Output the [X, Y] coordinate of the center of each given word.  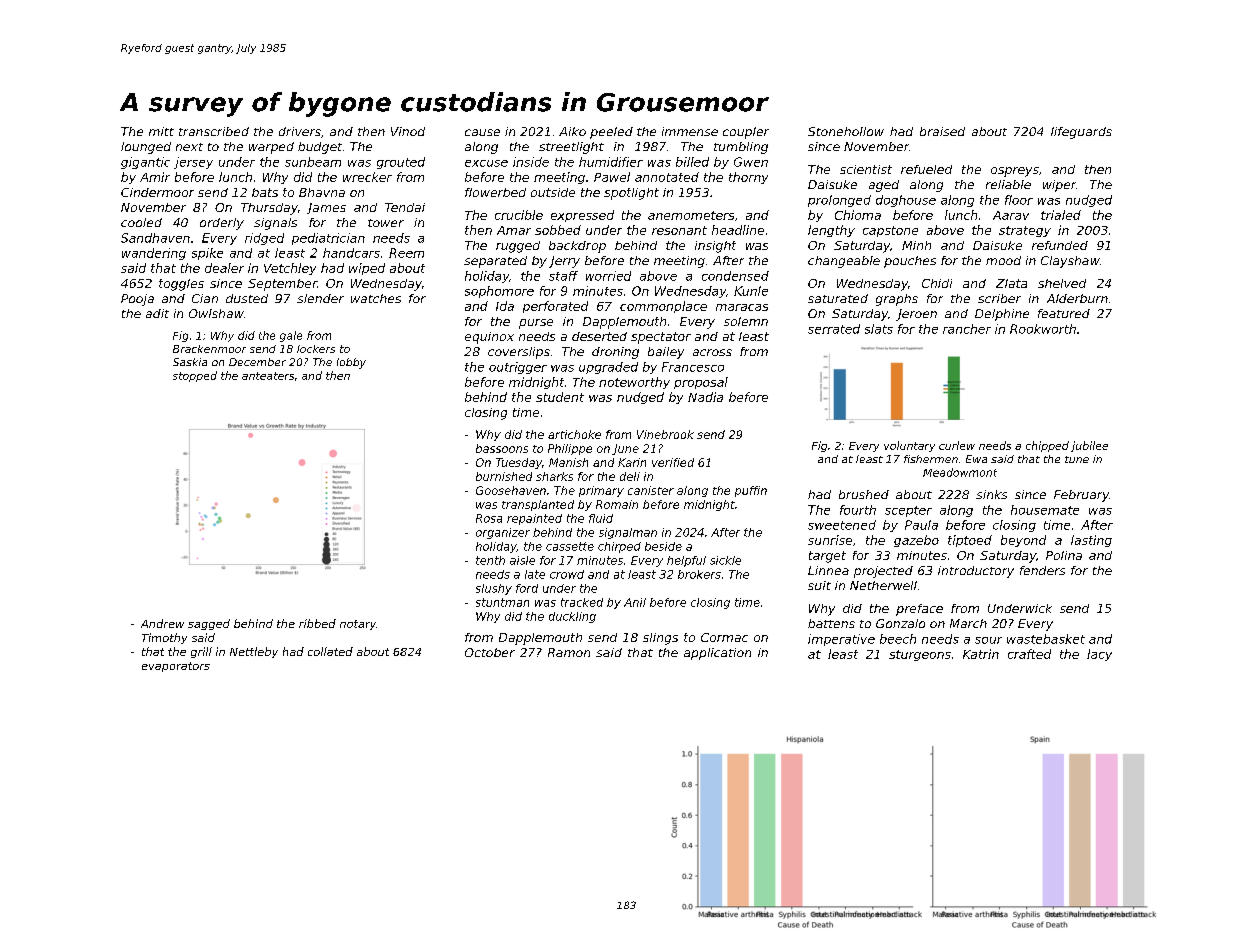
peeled [611, 133]
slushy [494, 589]
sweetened [842, 525]
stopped [195, 376]
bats [265, 192]
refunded [1060, 245]
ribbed [317, 623]
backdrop [577, 247]
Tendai [405, 207]
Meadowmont [960, 472]
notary [358, 625]
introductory [976, 572]
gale [291, 336]
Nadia [705, 397]
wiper [1059, 186]
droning [615, 353]
